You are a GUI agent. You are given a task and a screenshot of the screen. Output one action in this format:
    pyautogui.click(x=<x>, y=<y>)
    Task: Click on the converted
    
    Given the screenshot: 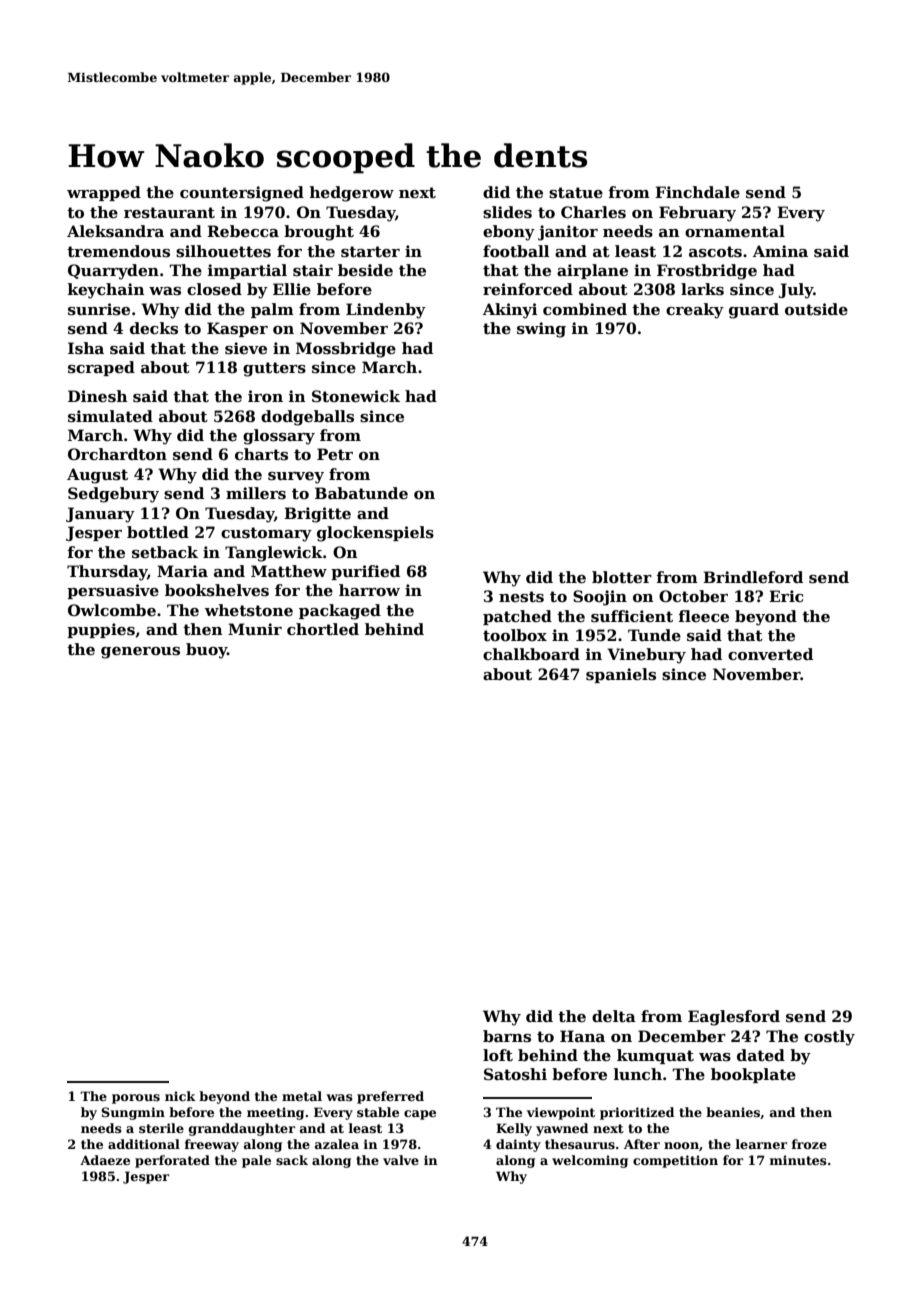 What is the action you would take?
    pyautogui.click(x=770, y=654)
